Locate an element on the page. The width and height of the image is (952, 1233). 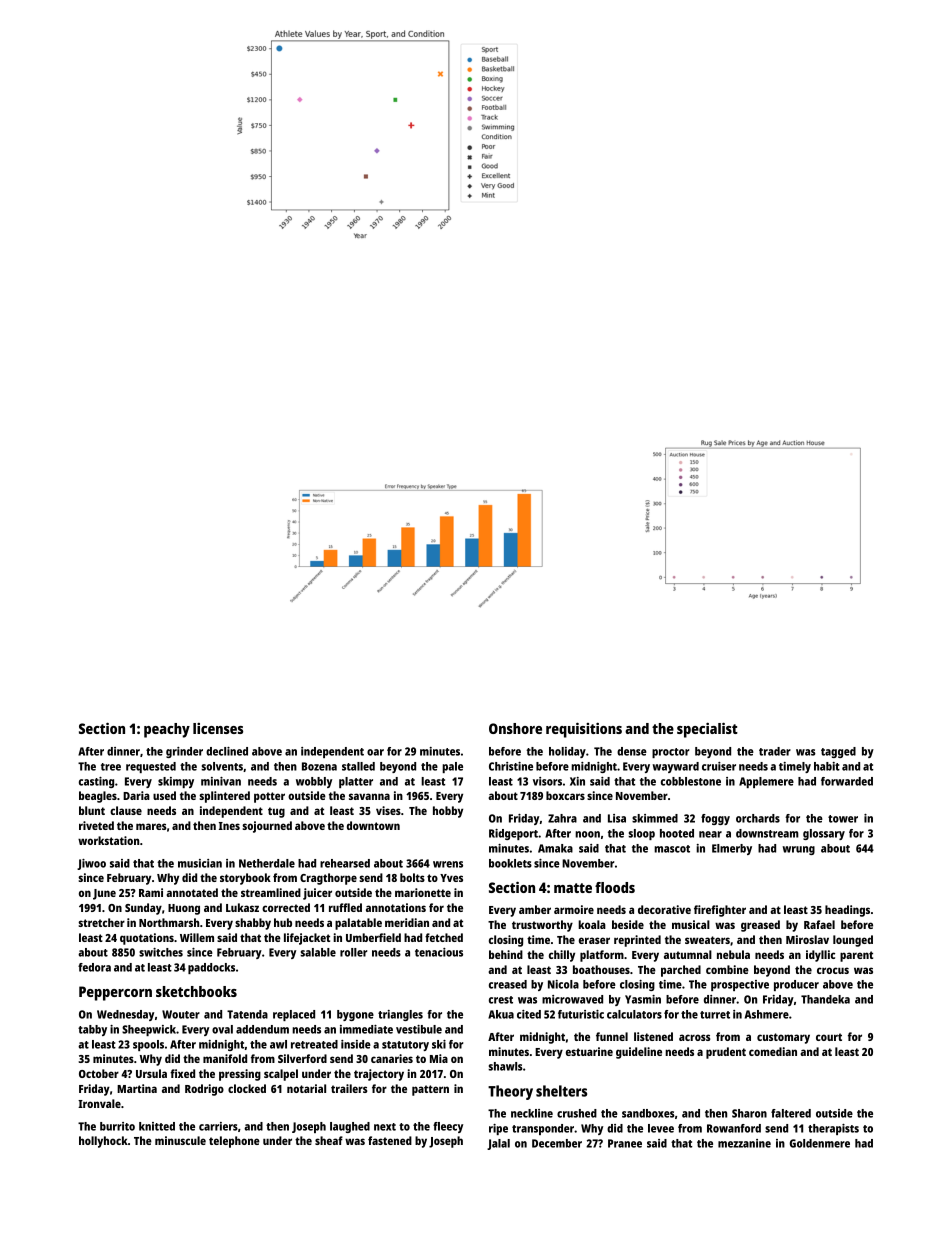
Applemere is located at coordinates (766, 782).
